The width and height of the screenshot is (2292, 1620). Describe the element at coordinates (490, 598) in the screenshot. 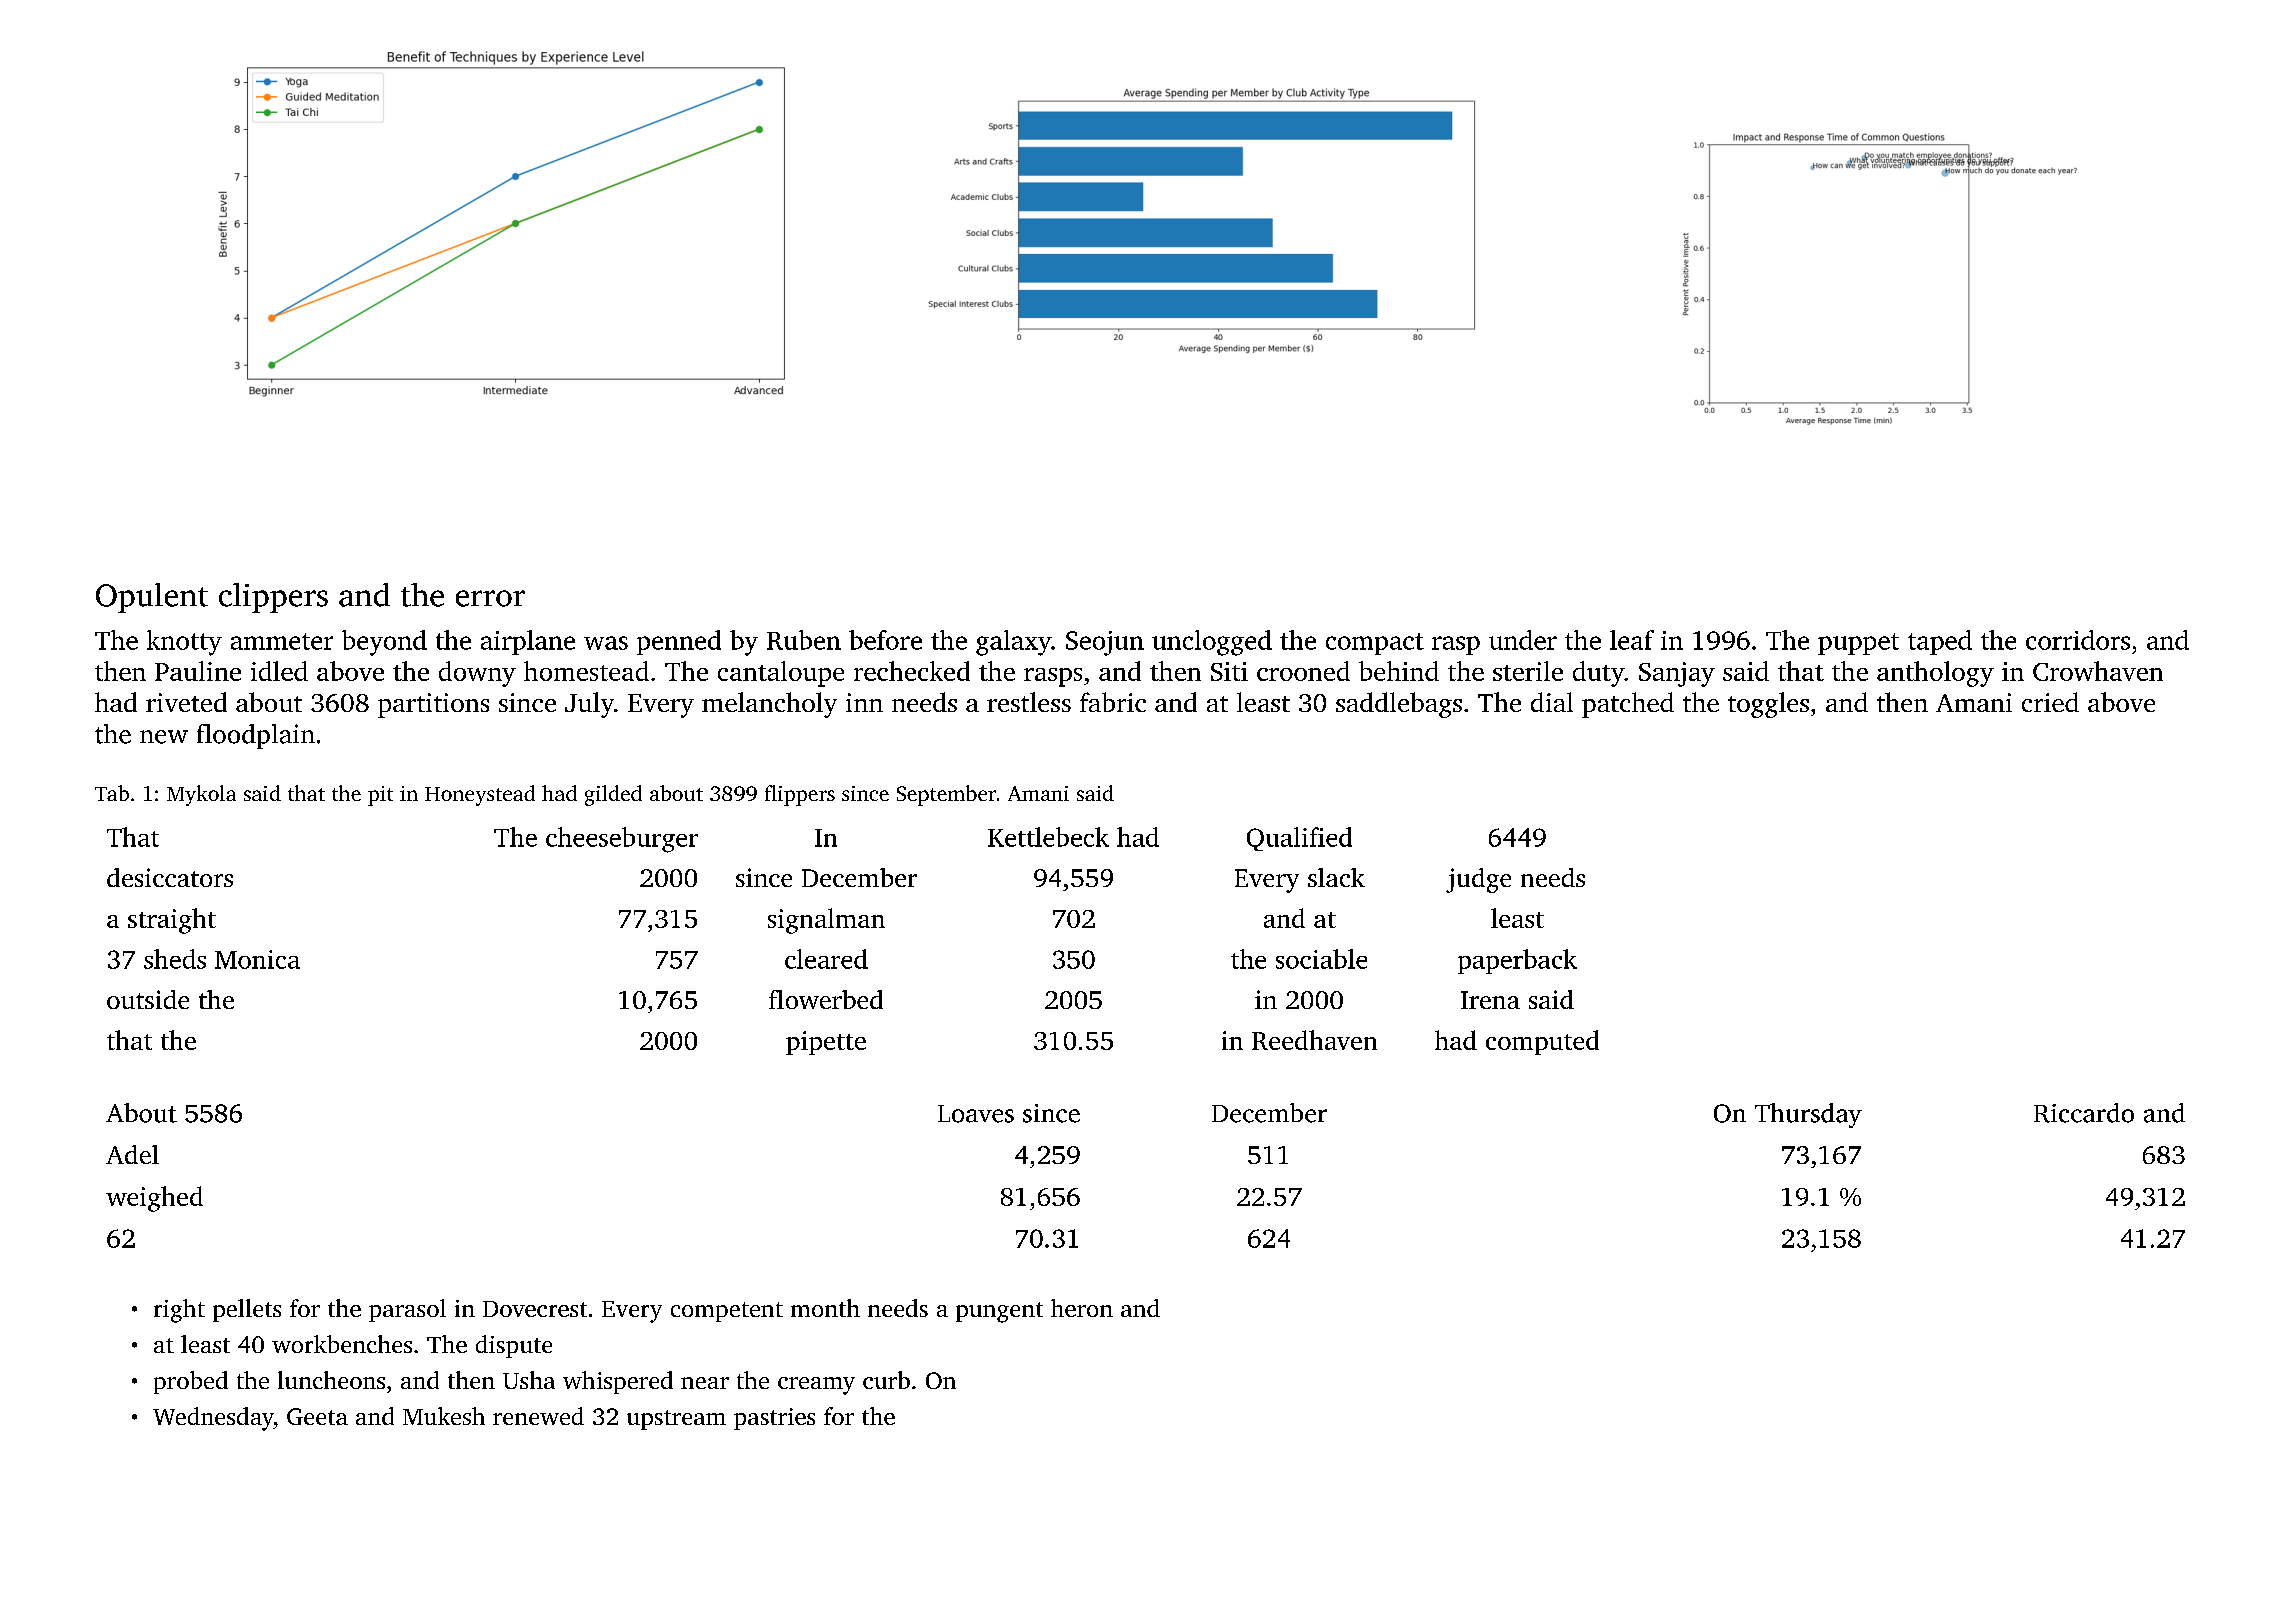

I see `error` at that location.
